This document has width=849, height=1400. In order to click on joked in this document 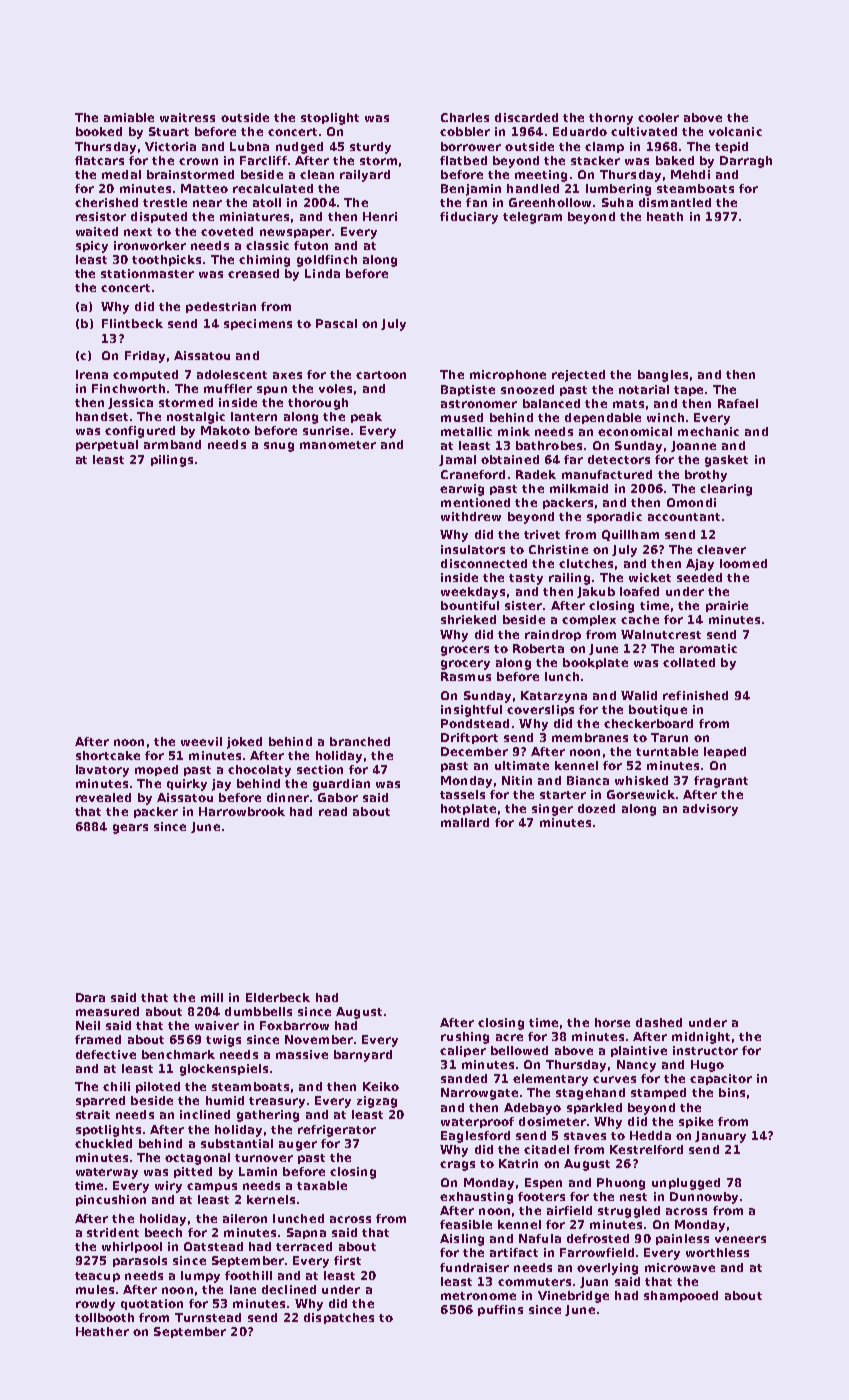, I will do `click(244, 743)`.
